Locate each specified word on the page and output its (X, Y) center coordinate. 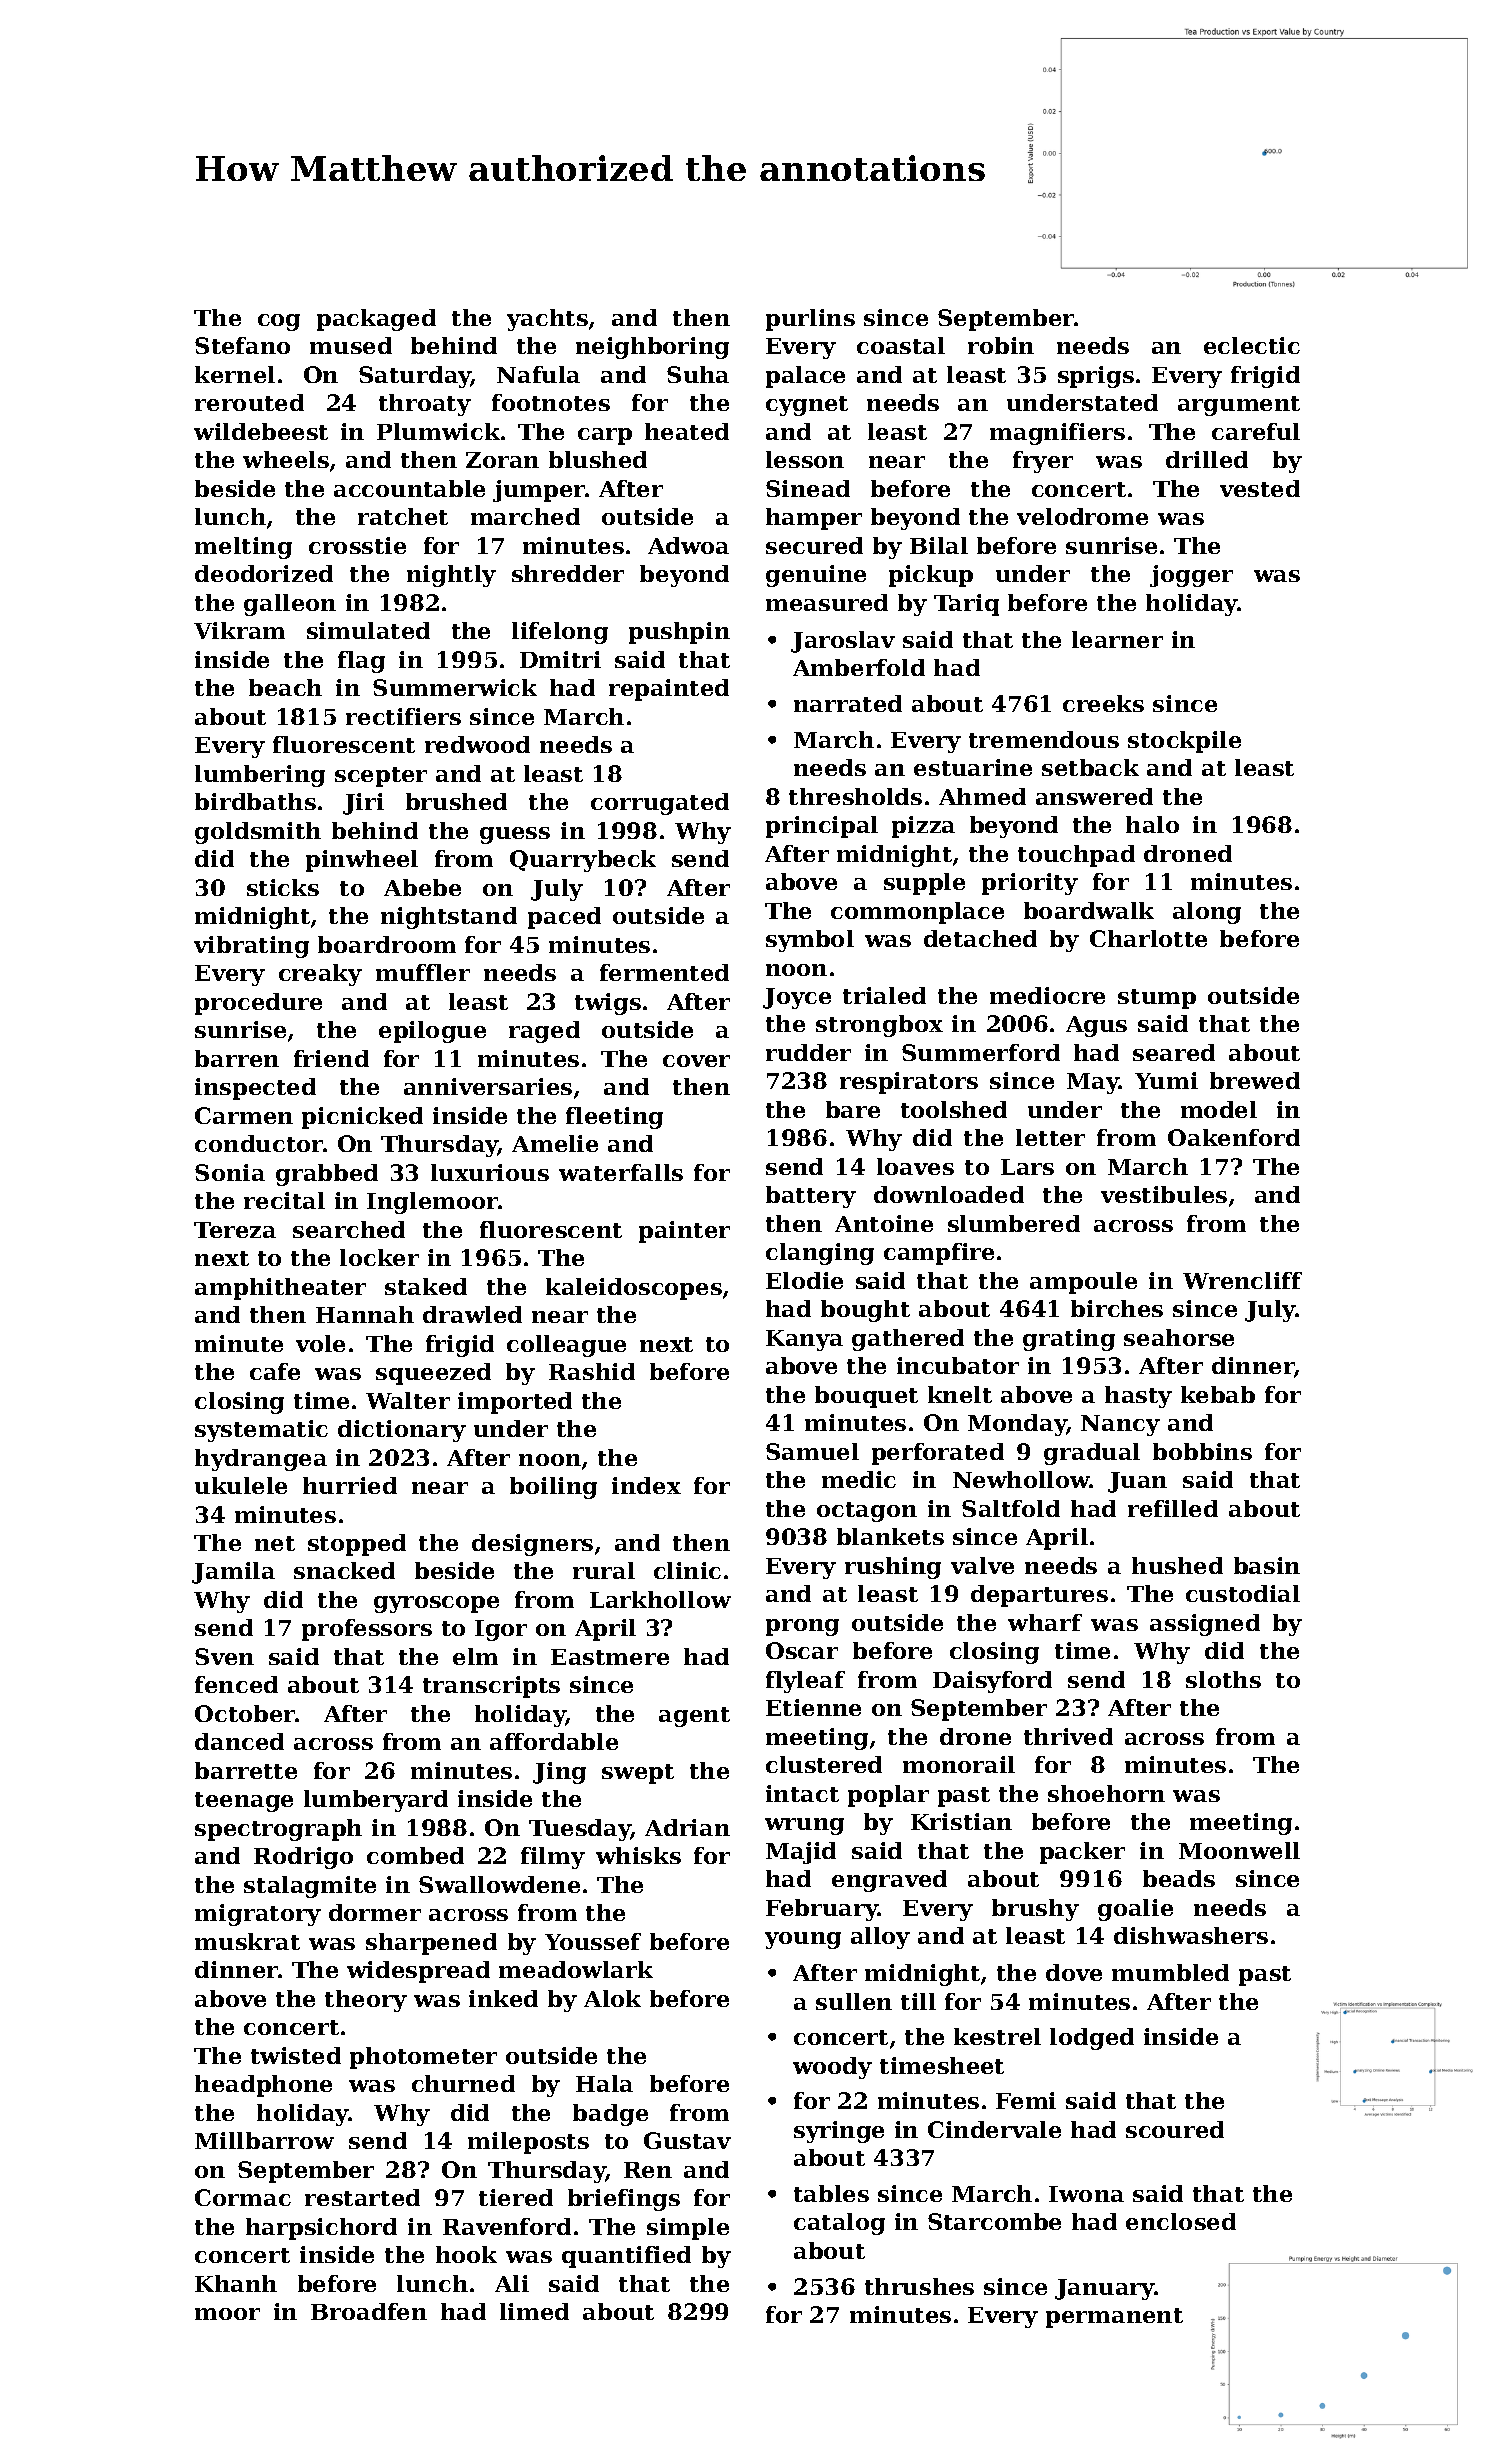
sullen (854, 2001)
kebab (1218, 1394)
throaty (425, 405)
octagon (867, 1512)
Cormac (243, 2197)
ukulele (241, 1485)
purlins (810, 320)
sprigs (1096, 377)
